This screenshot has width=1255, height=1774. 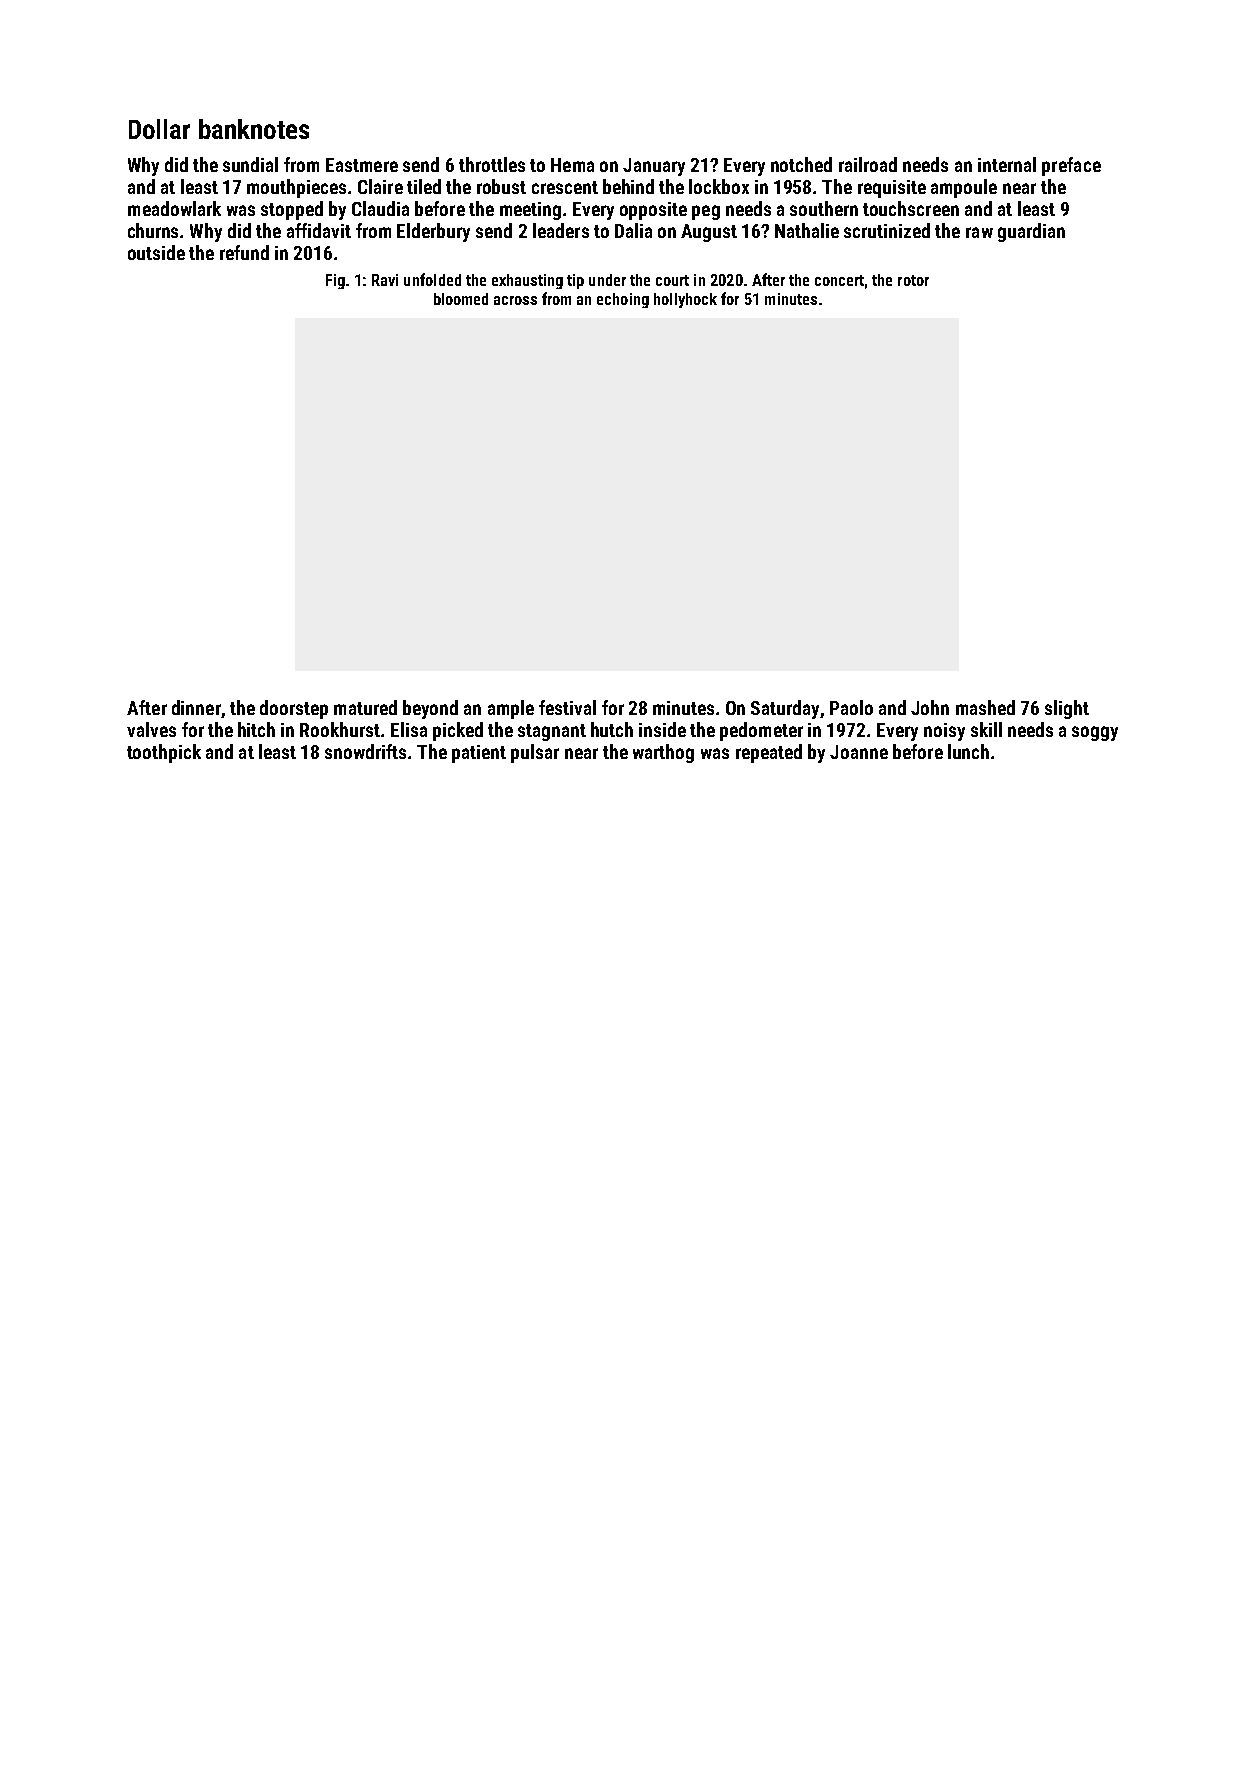 I want to click on slight, so click(x=1067, y=709).
